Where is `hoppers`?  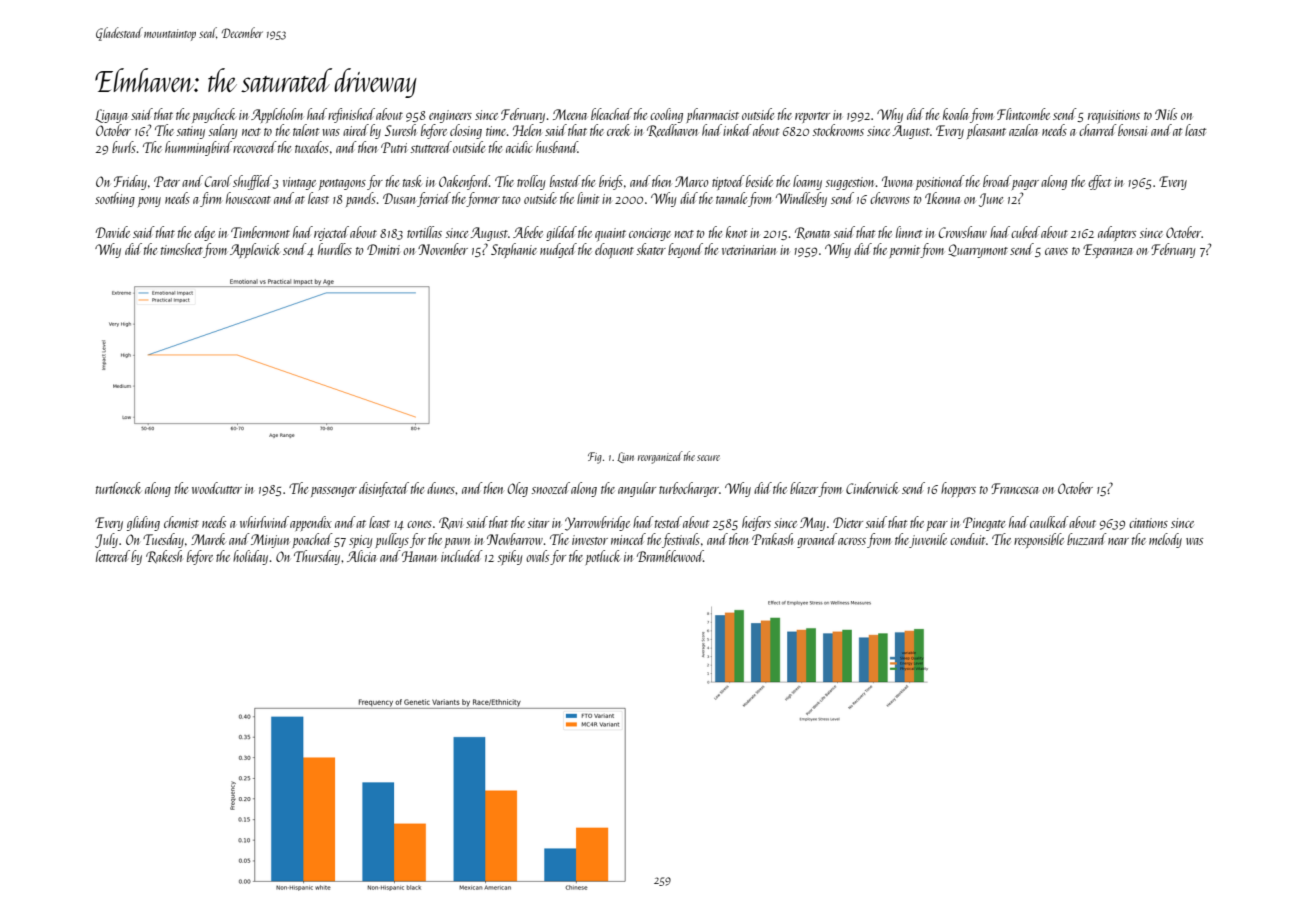 hoppers is located at coordinates (958, 489).
